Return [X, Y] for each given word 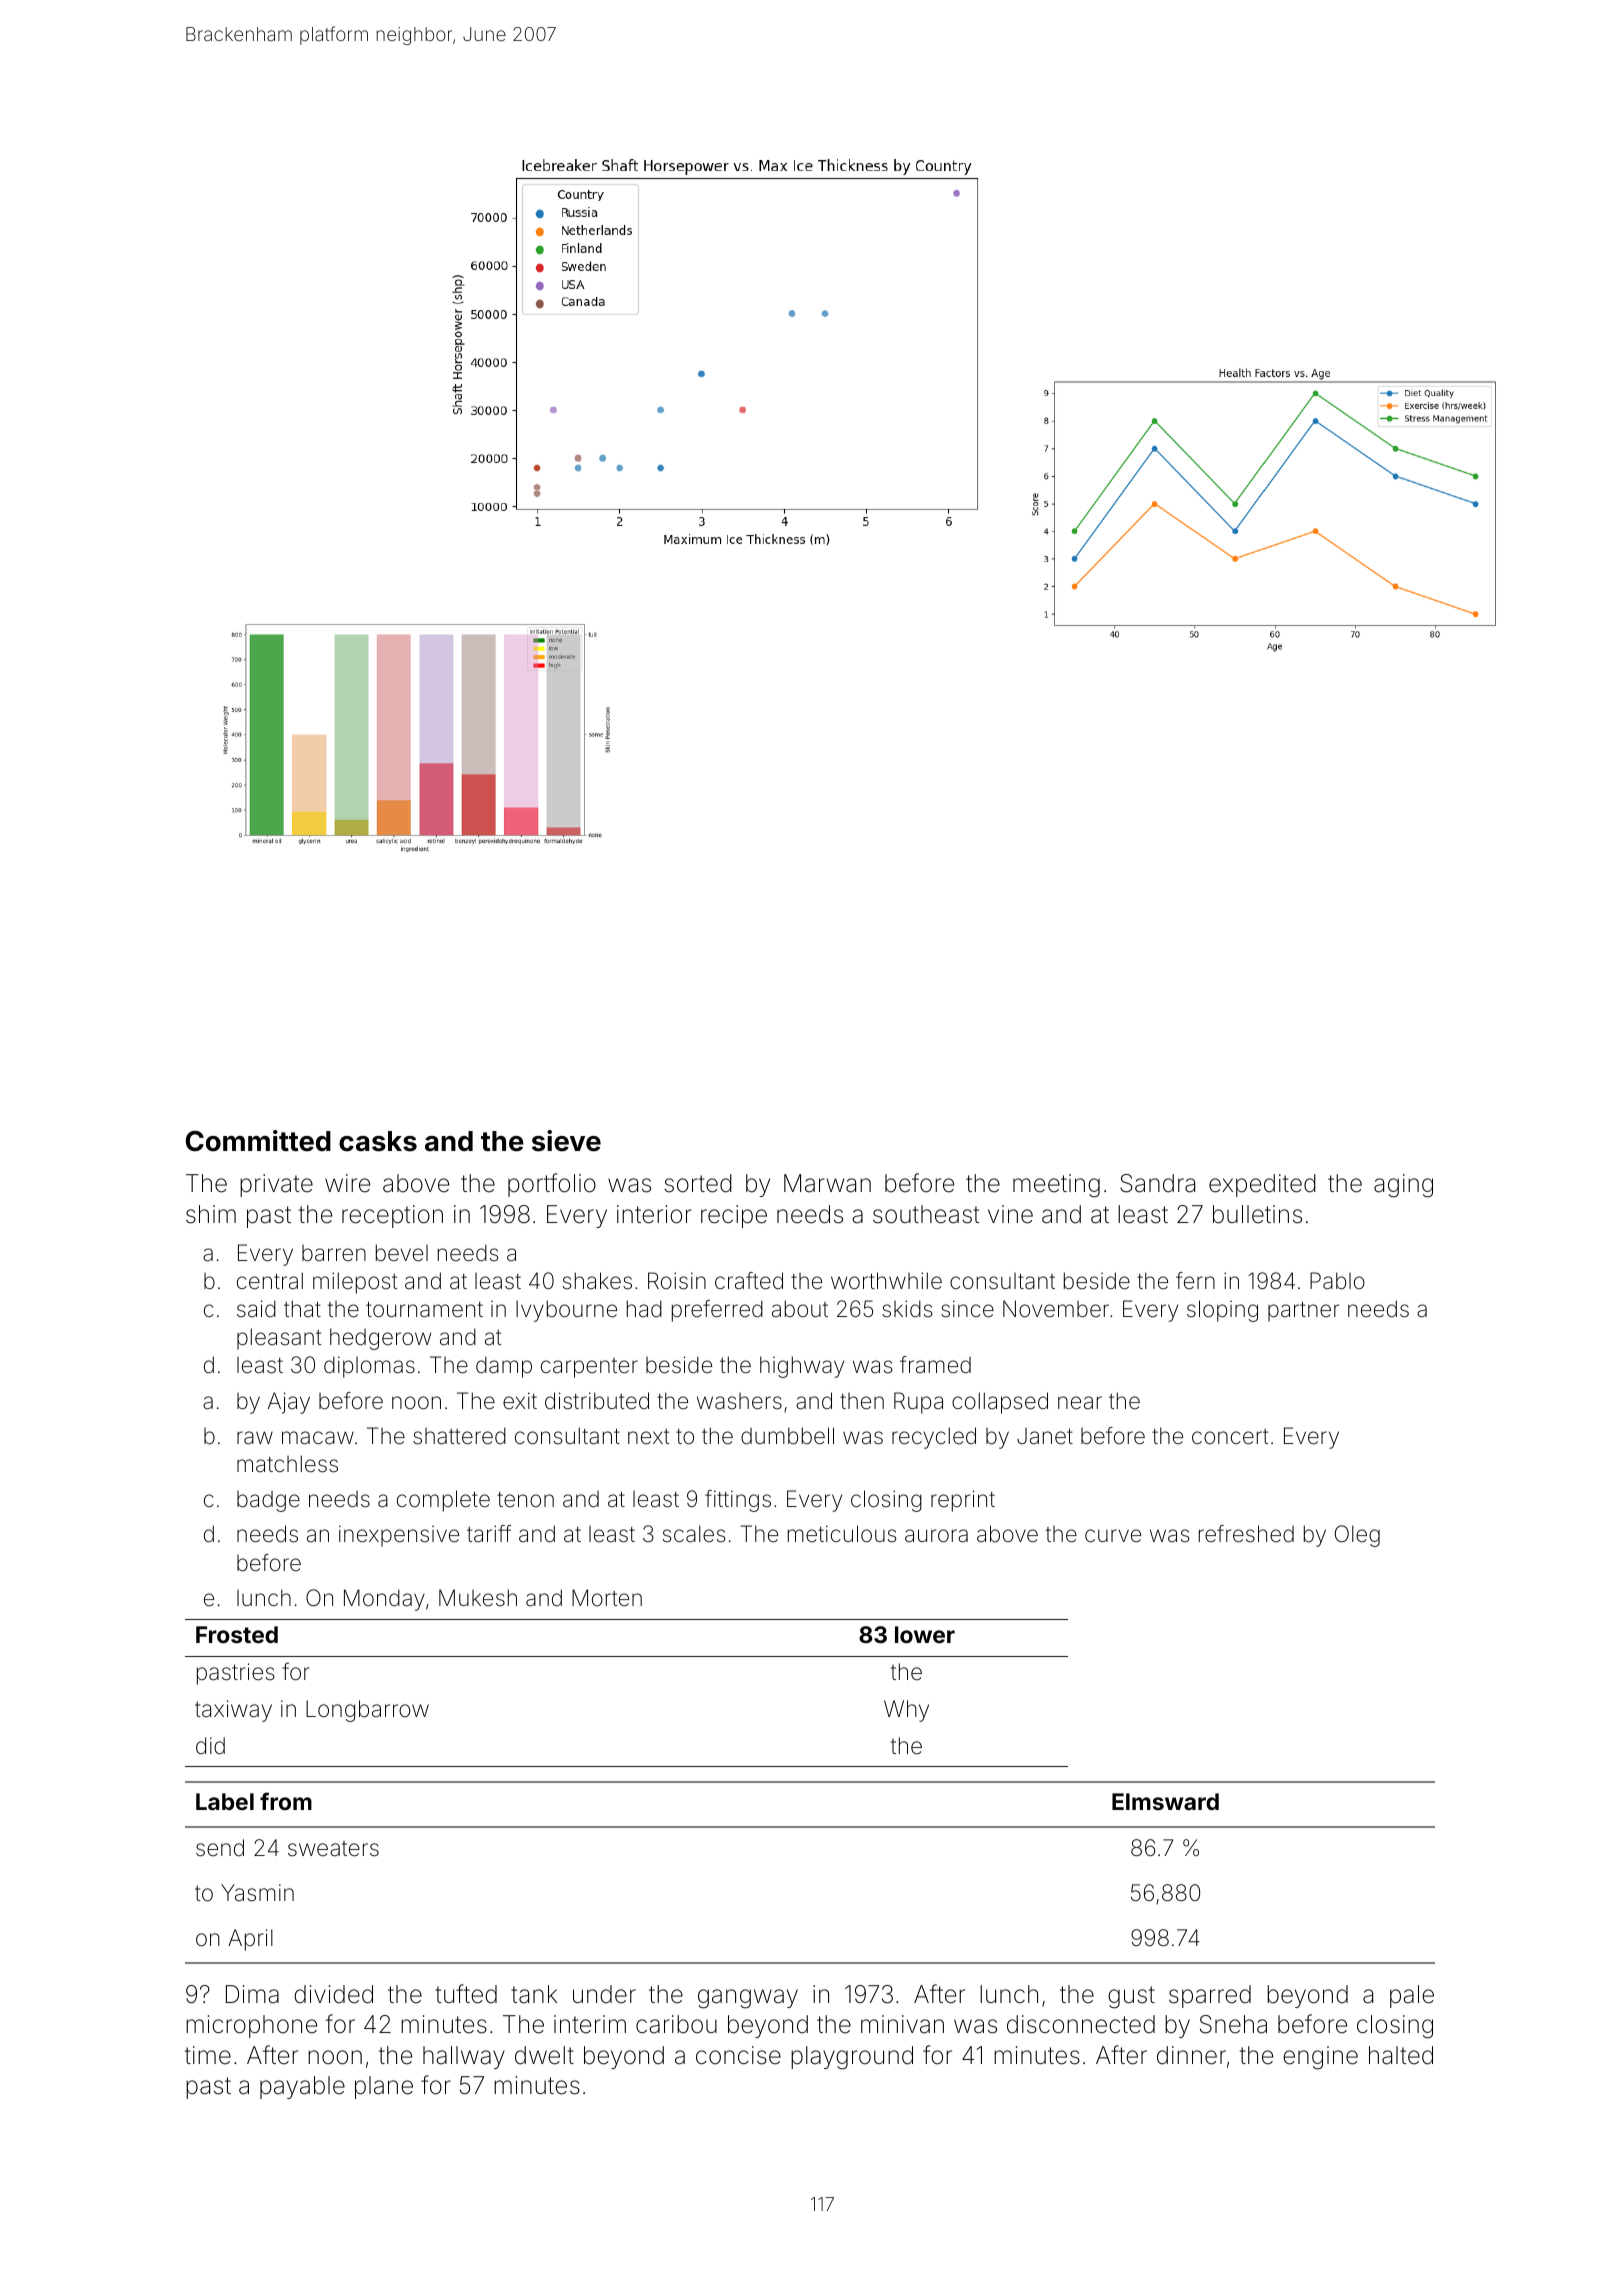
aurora [936, 1536]
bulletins [1257, 1214]
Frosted [237, 1634]
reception [392, 1216]
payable [302, 2087]
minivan [902, 2024]
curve [1113, 1536]
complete [443, 1501]
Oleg [1357, 1536]
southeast [926, 1214]
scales [694, 1534]
